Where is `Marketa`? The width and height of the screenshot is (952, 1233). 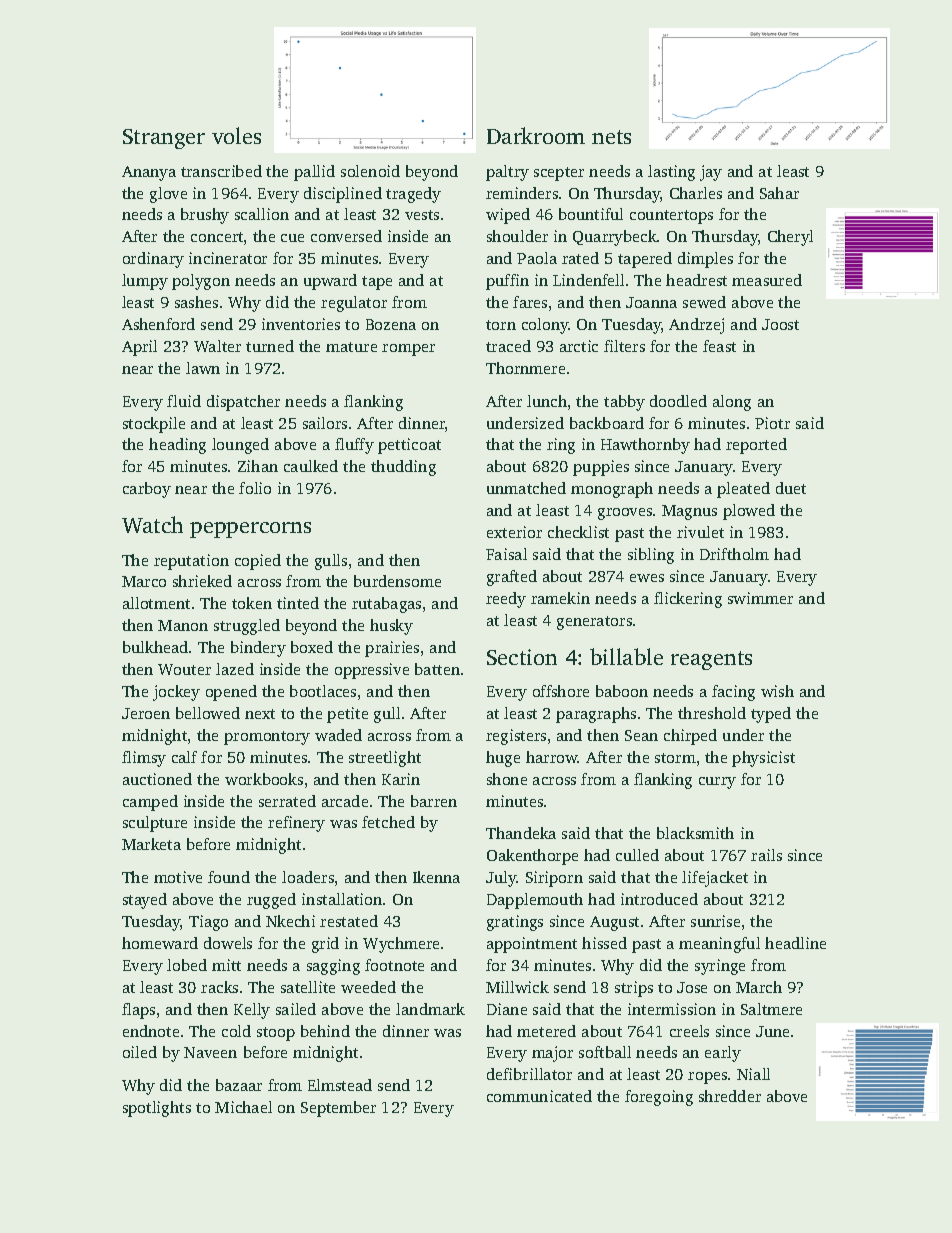 Marketa is located at coordinates (151, 844).
